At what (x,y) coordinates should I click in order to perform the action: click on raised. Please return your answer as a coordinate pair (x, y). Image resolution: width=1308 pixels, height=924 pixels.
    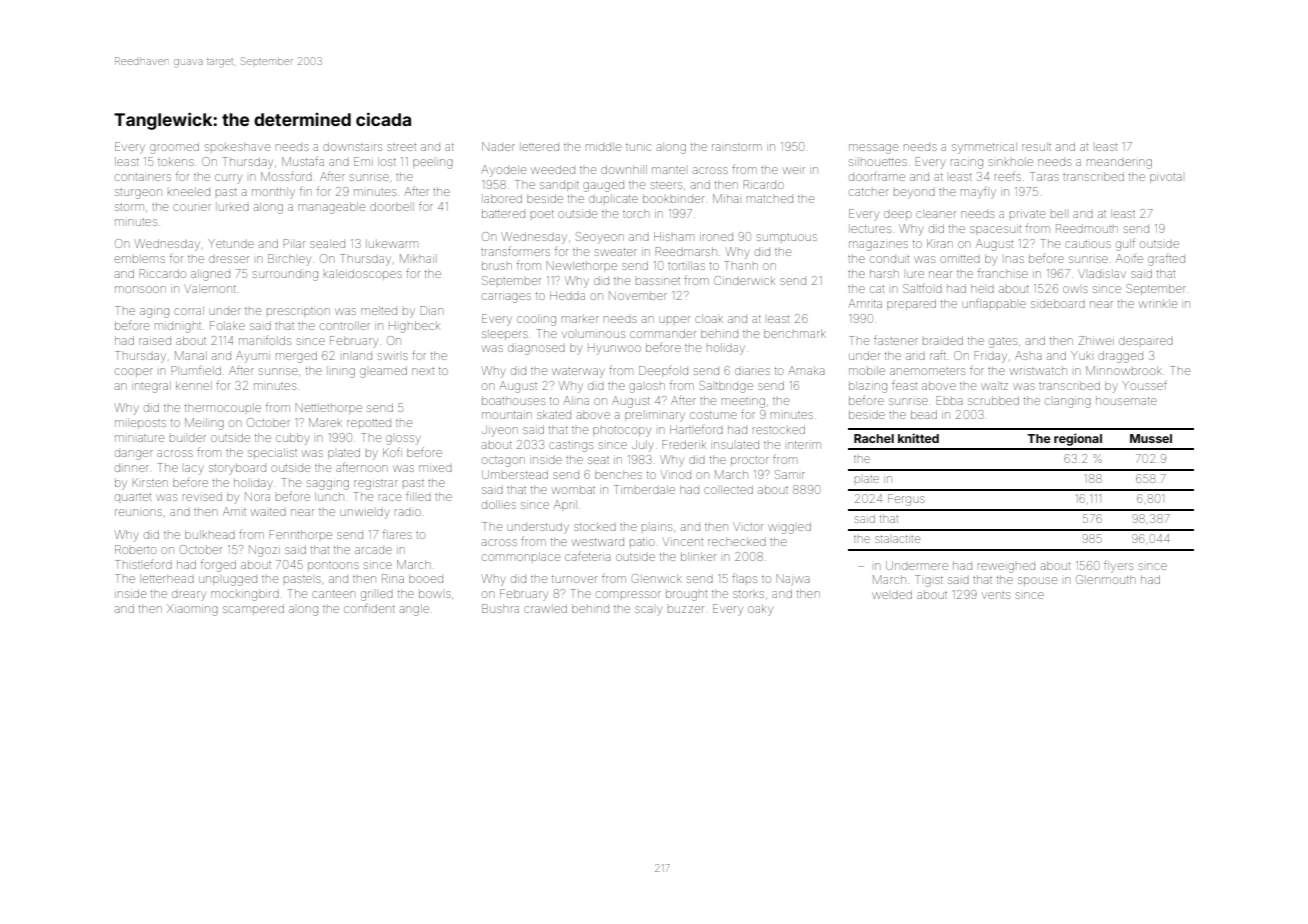
    Looking at the image, I should click on (155, 341).
